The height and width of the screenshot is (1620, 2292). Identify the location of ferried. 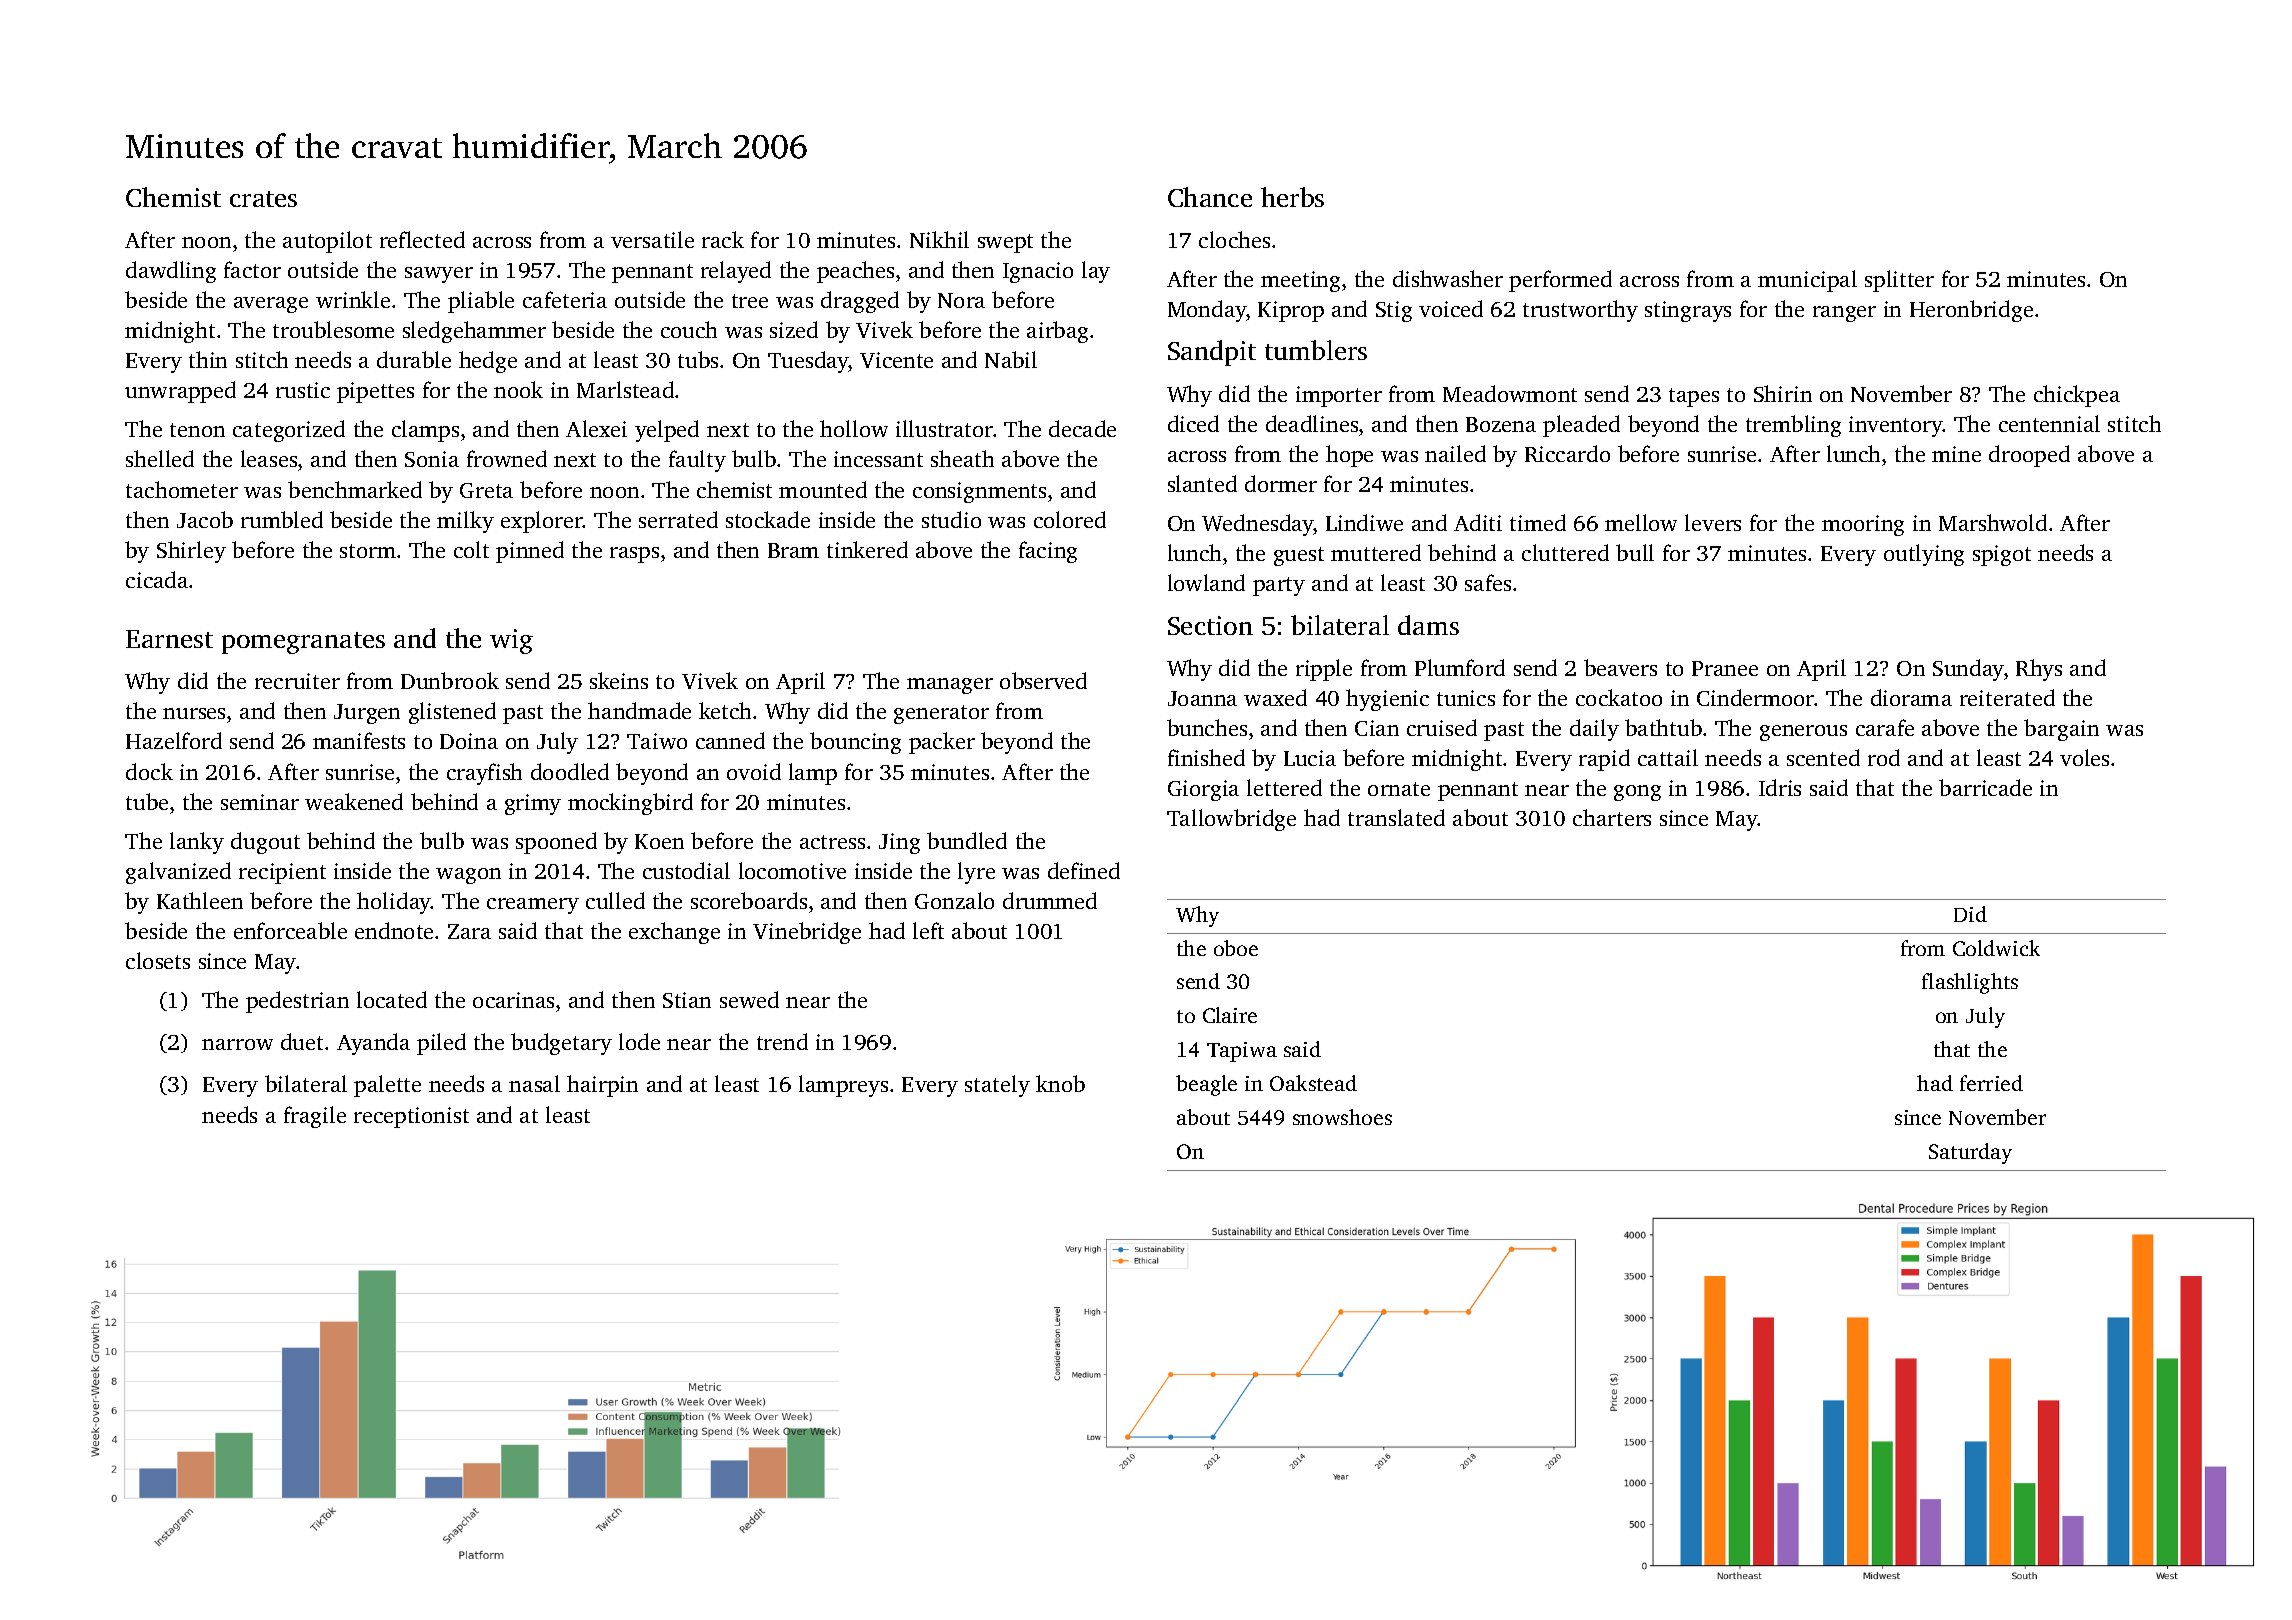
(1991, 1083).
